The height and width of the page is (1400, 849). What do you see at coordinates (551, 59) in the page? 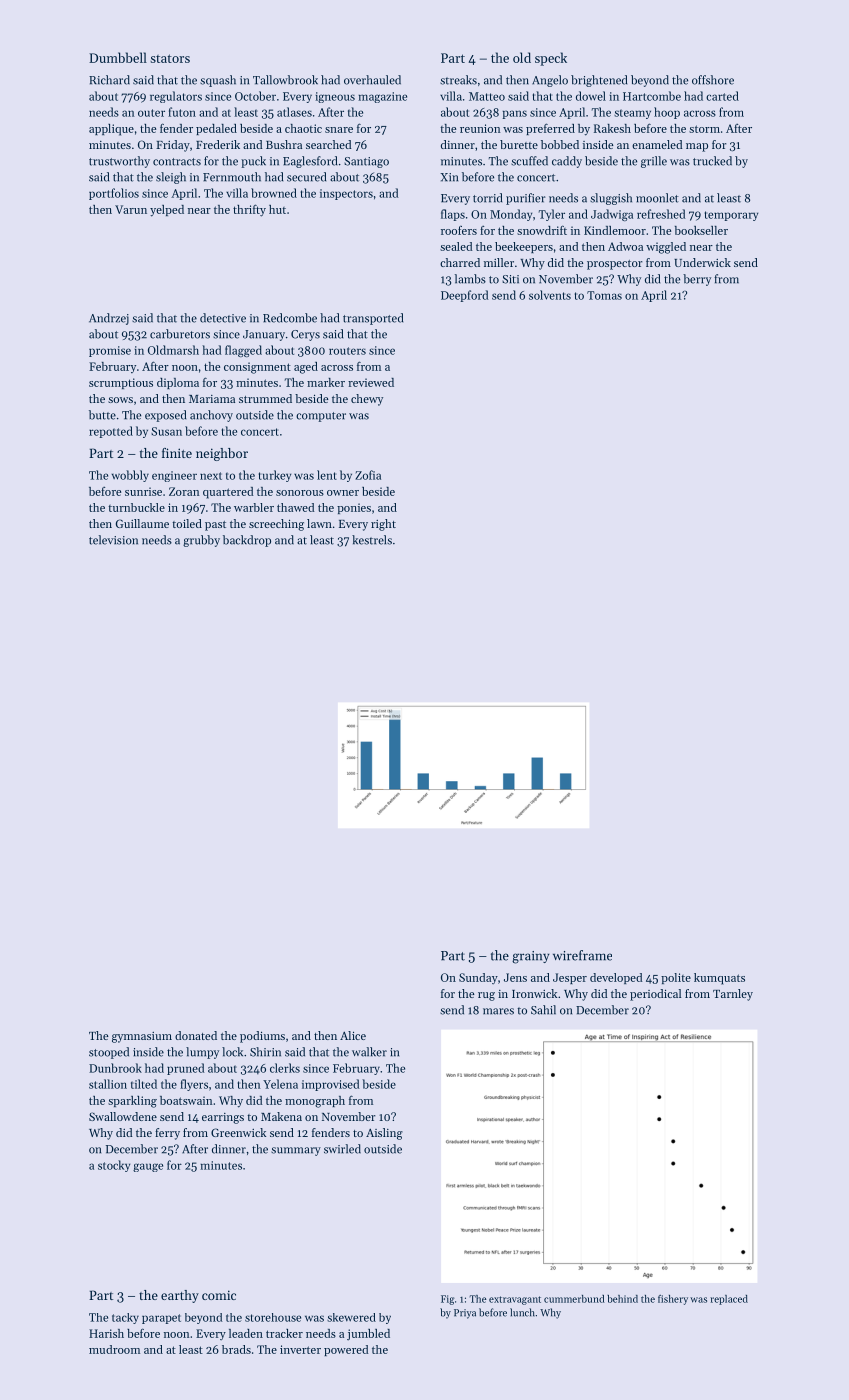
I see `speck` at bounding box center [551, 59].
